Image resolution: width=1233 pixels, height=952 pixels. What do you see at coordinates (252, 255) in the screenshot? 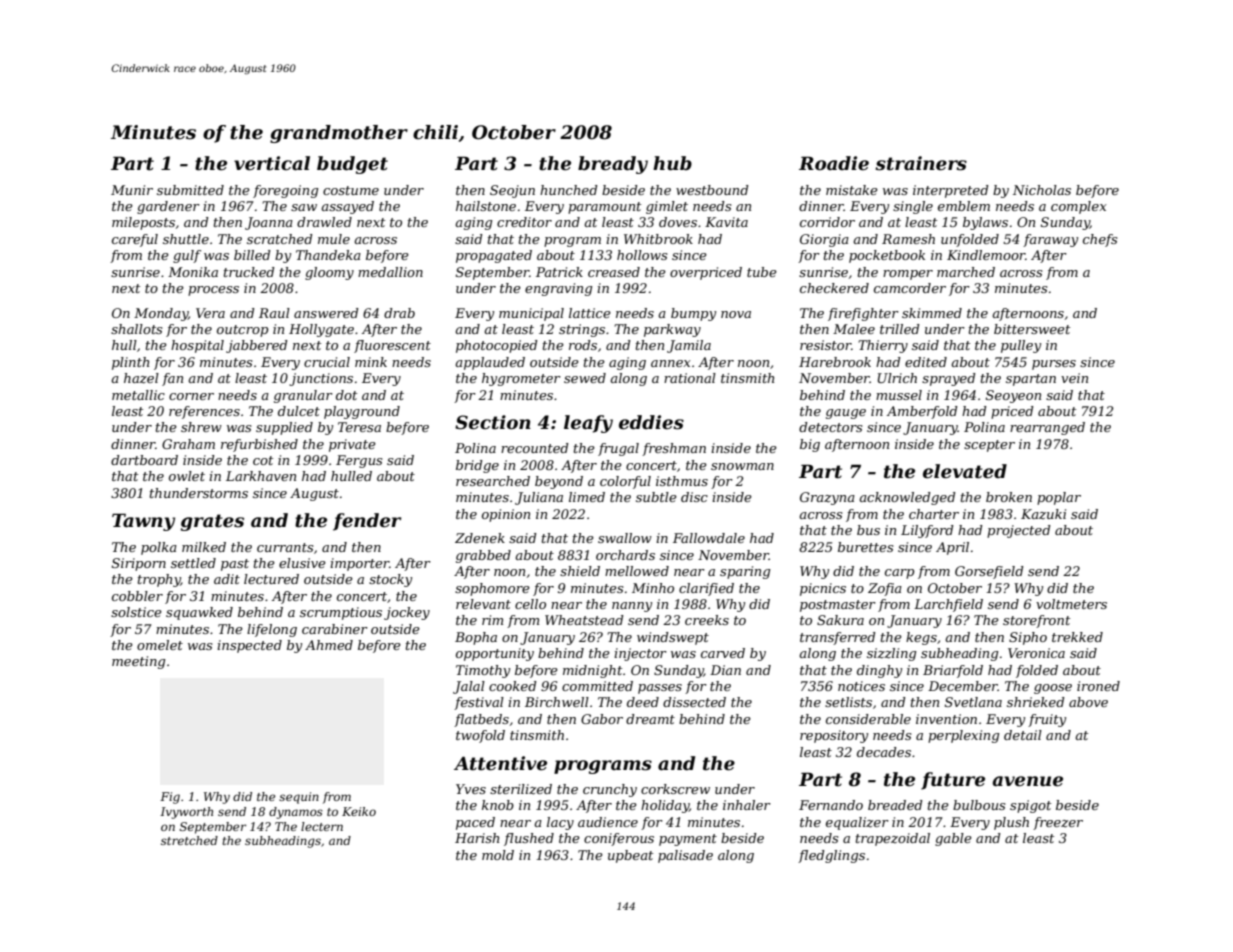
I see `billed` at bounding box center [252, 255].
